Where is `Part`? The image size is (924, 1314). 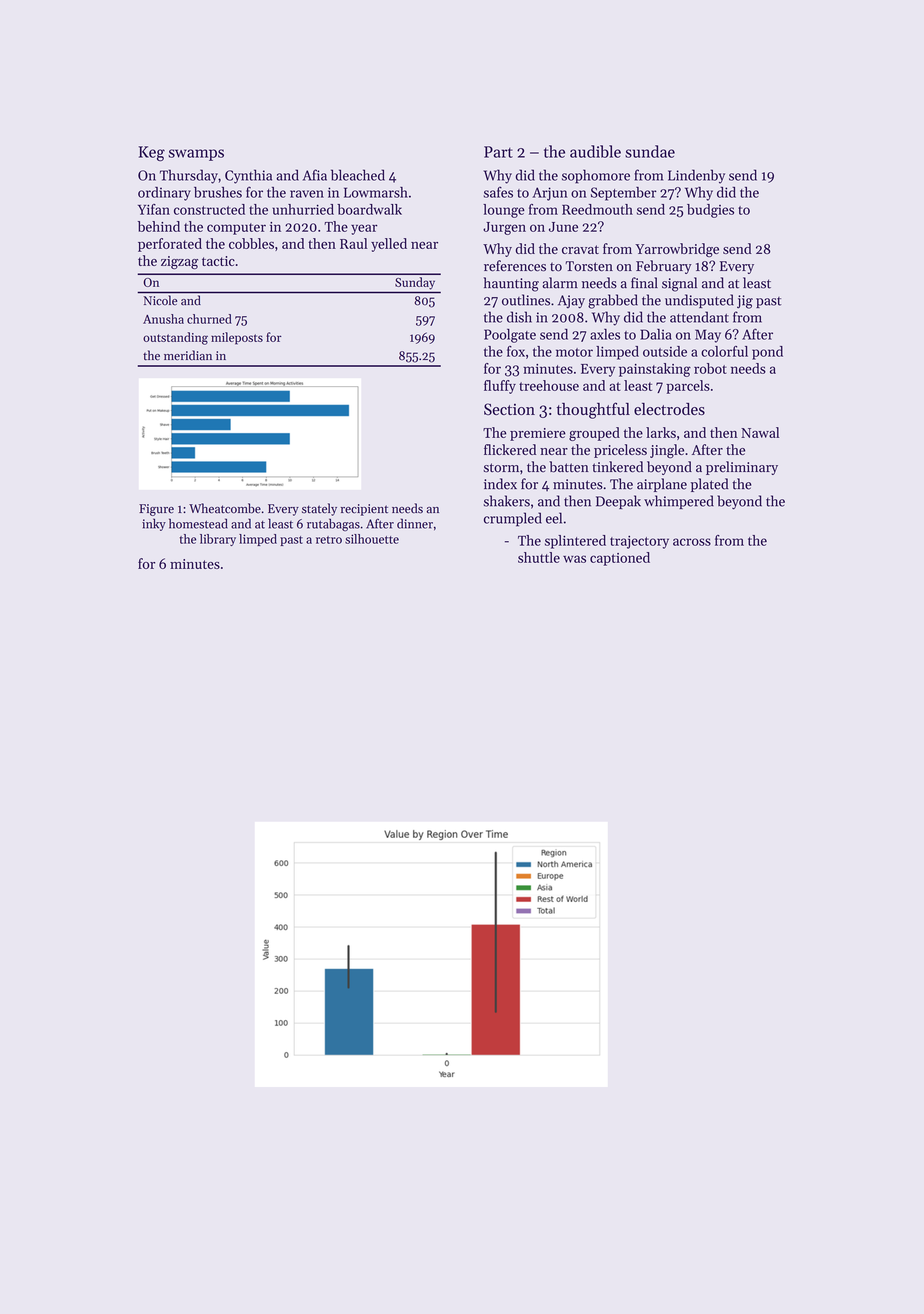 Part is located at coordinates (498, 152).
